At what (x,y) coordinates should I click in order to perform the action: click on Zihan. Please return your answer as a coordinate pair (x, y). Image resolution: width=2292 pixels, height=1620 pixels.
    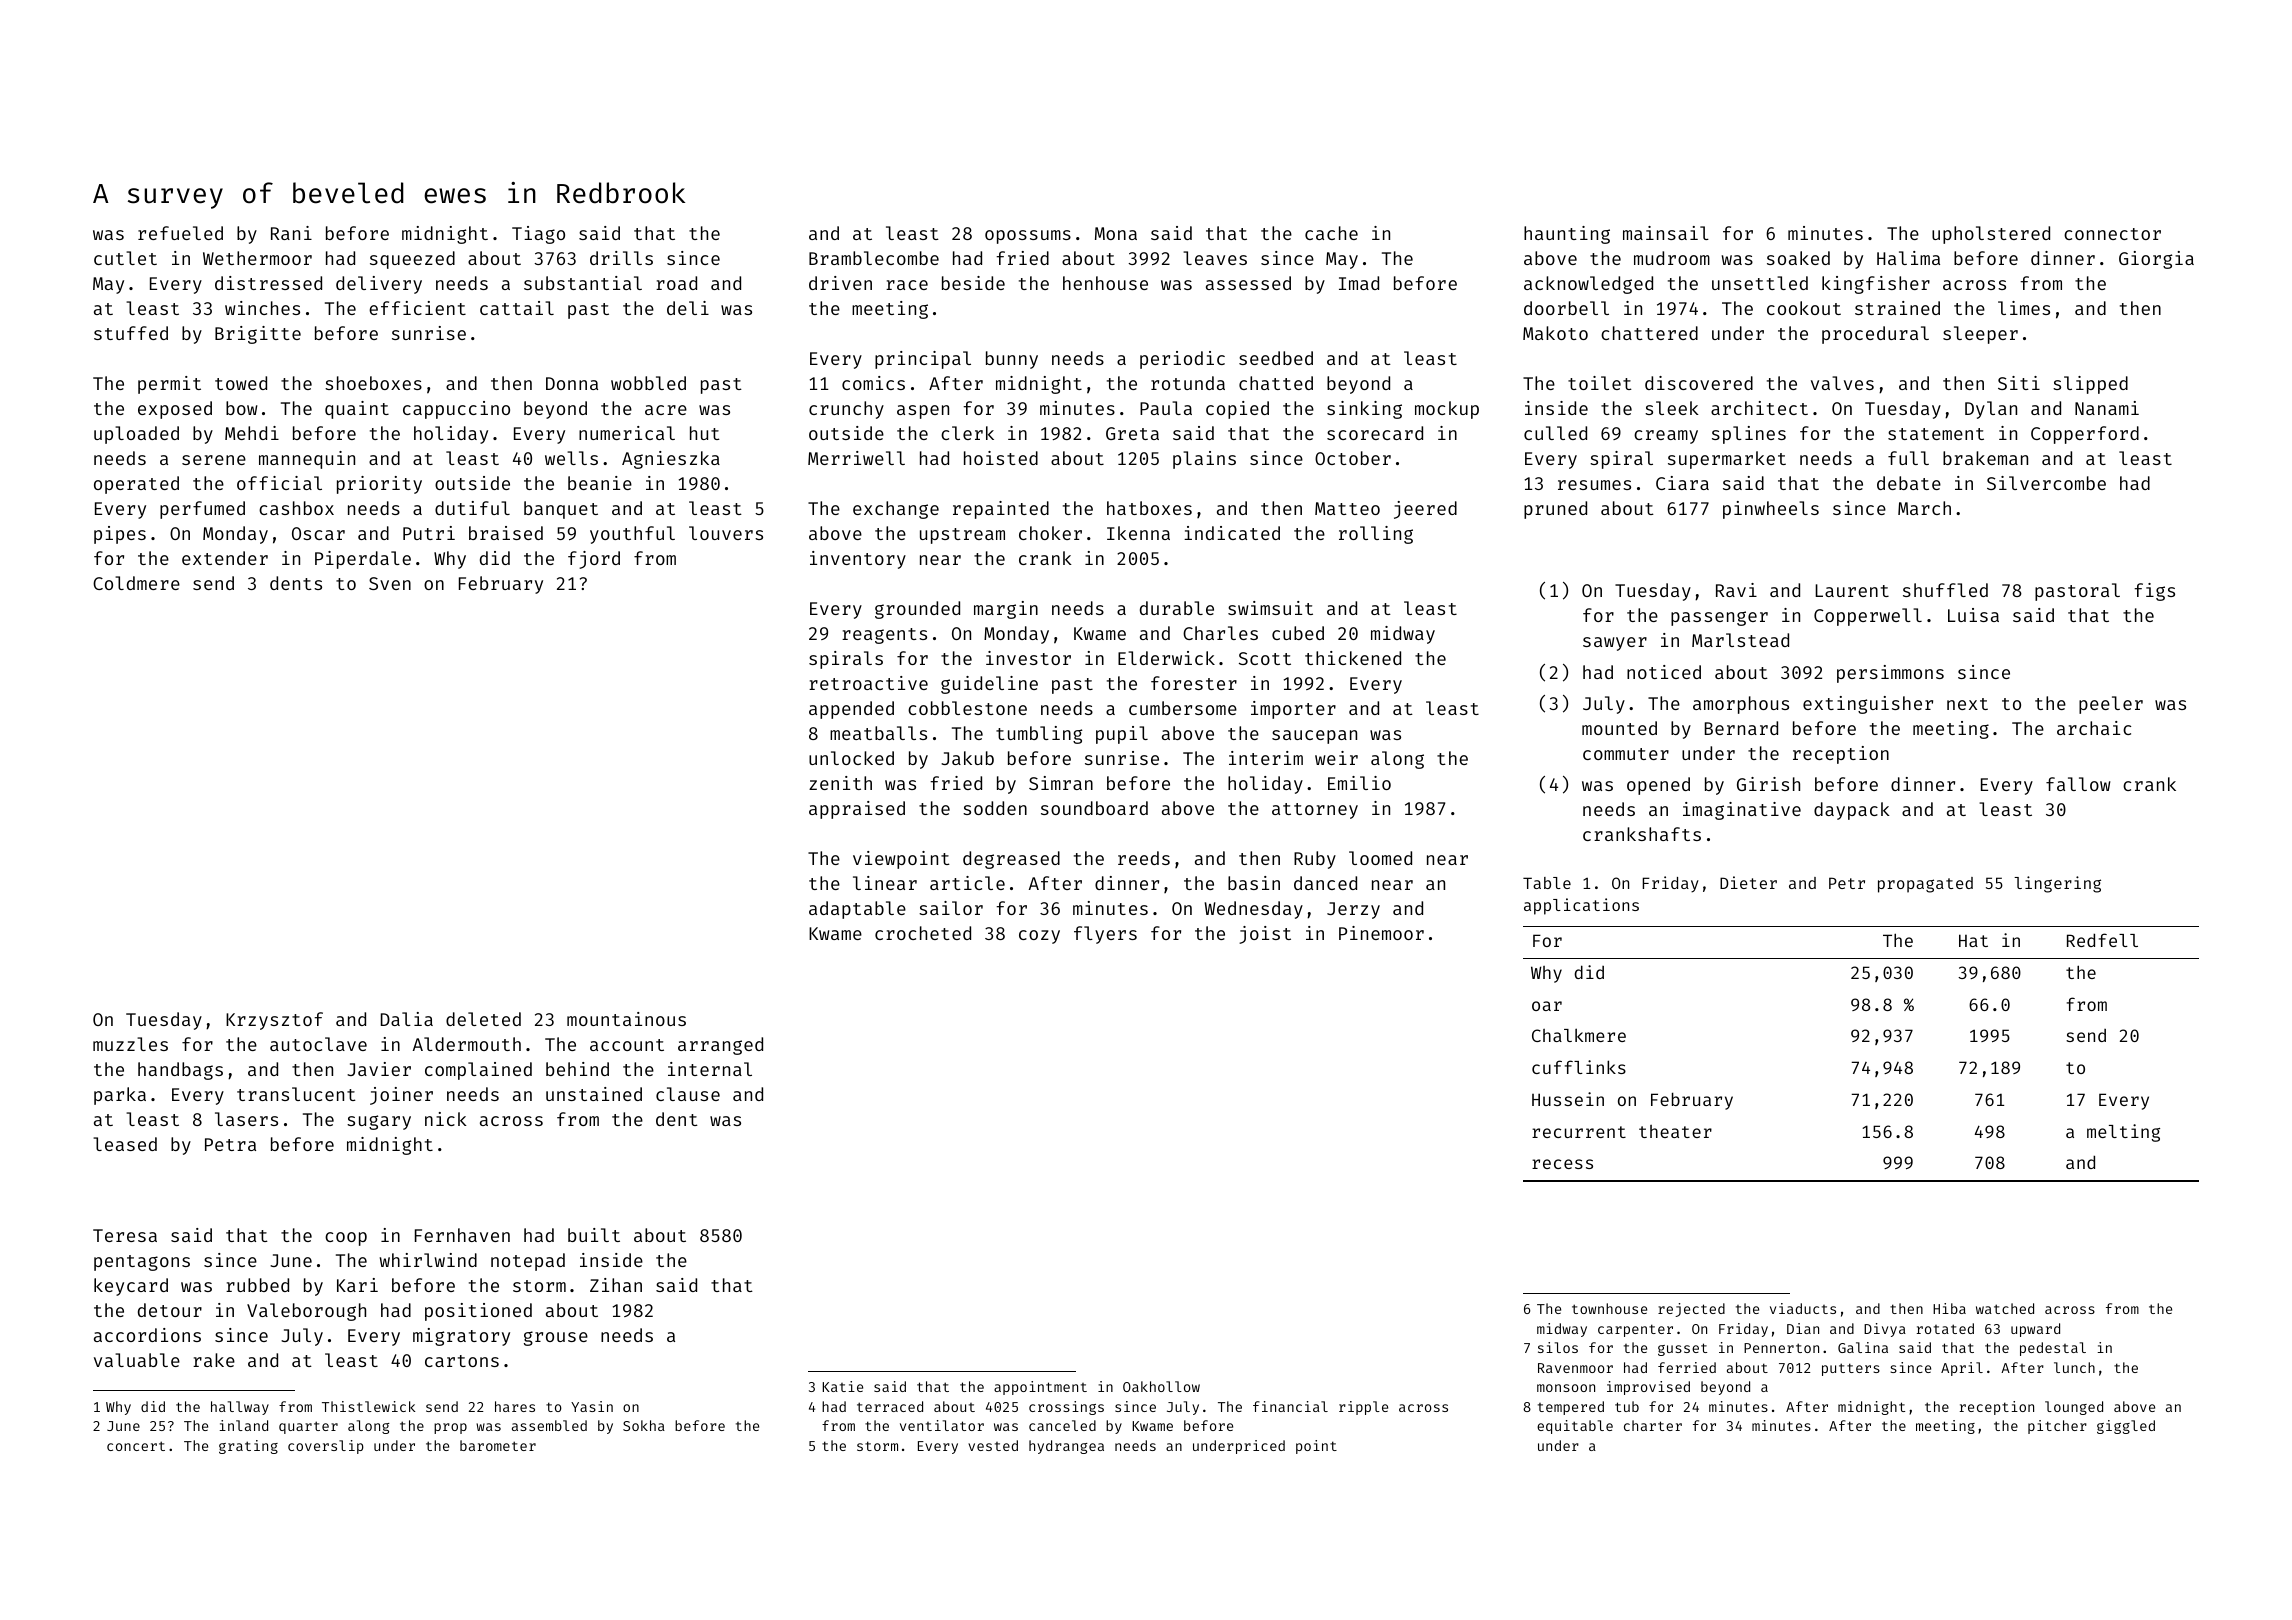
    Looking at the image, I should click on (616, 1285).
